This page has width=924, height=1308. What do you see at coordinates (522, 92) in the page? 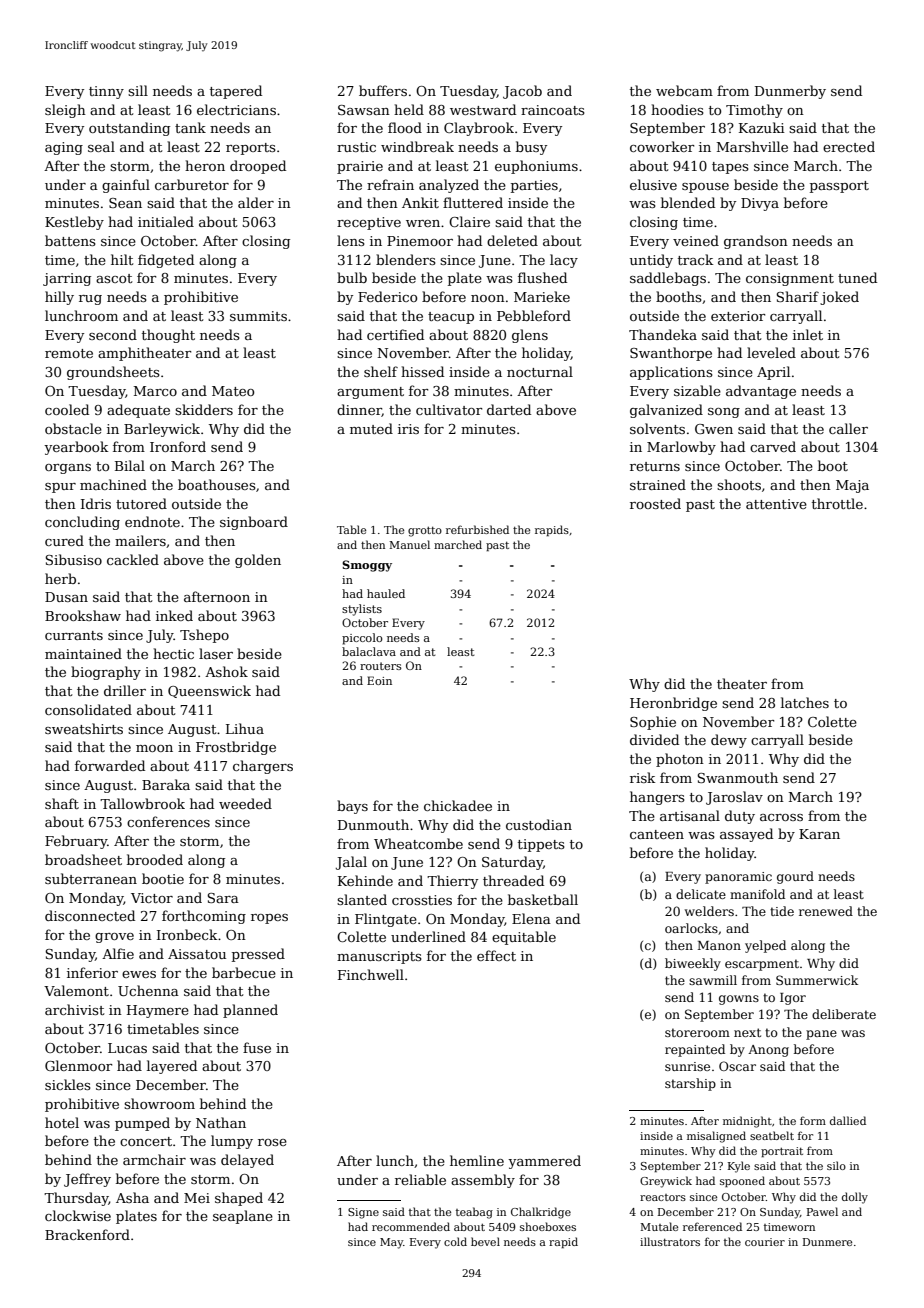
I see `Jacob` at bounding box center [522, 92].
